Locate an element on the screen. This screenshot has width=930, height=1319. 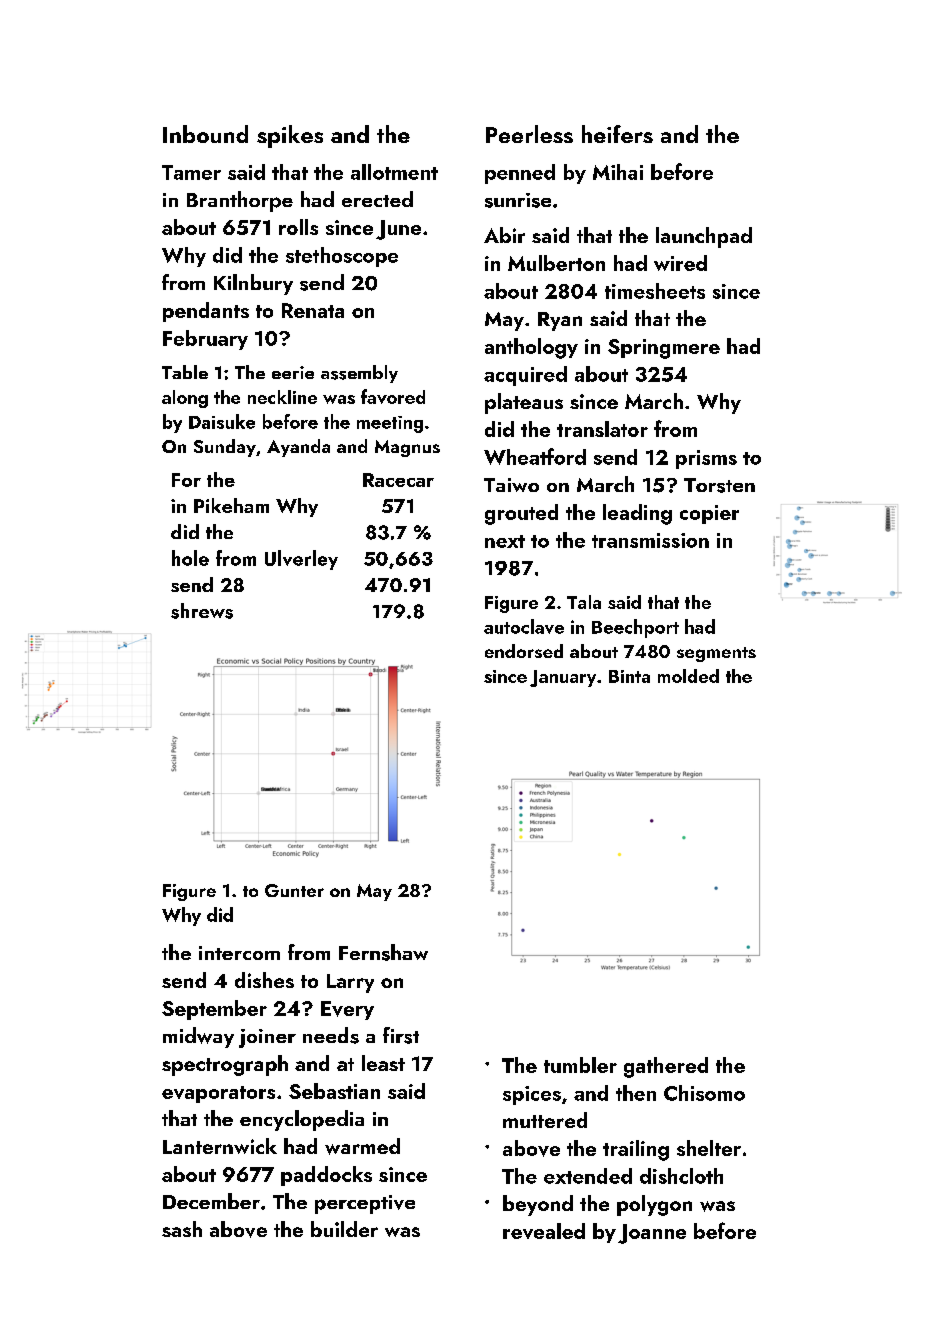
sash is located at coordinates (182, 1229).
